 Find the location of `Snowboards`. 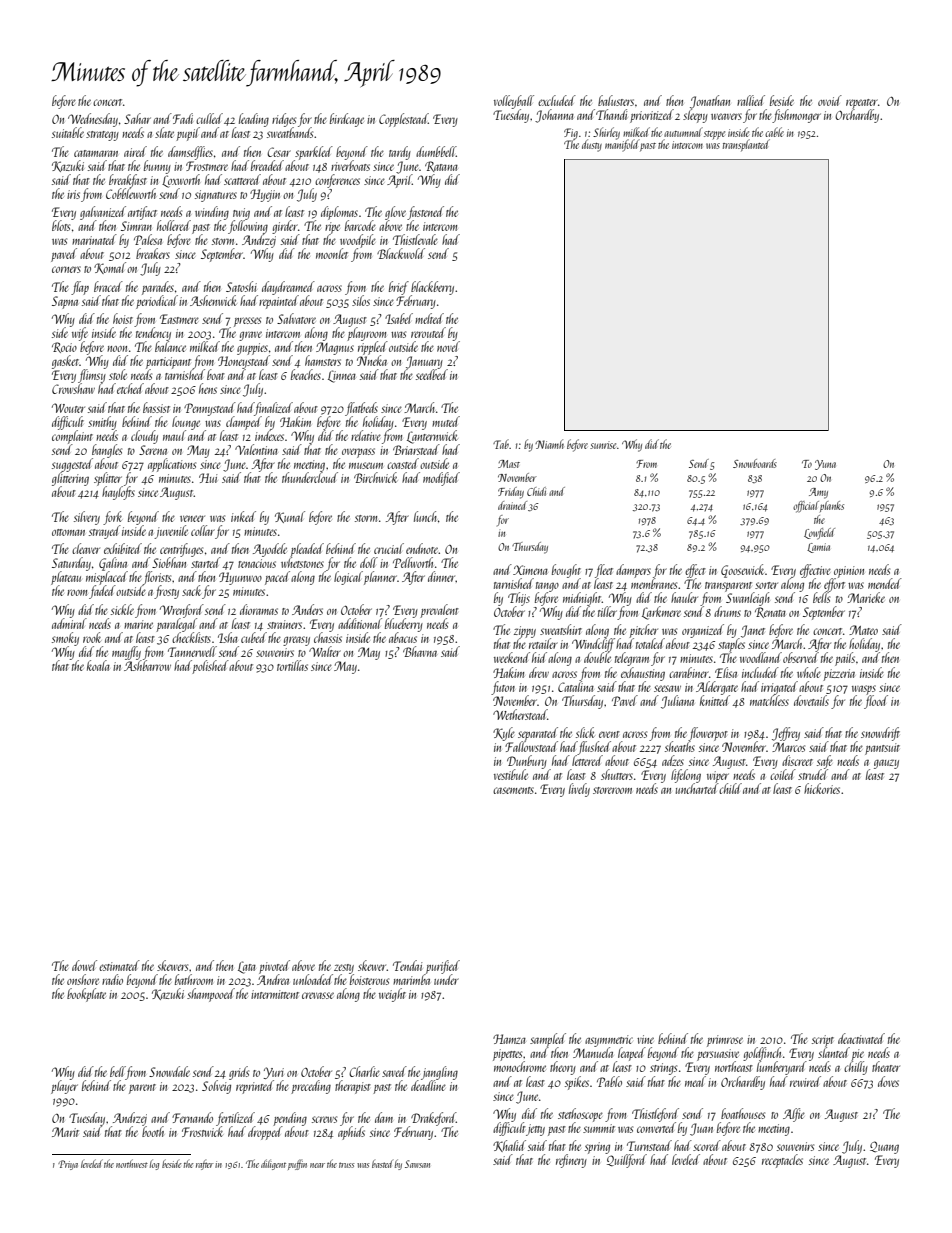

Snowboards is located at coordinates (755, 463).
